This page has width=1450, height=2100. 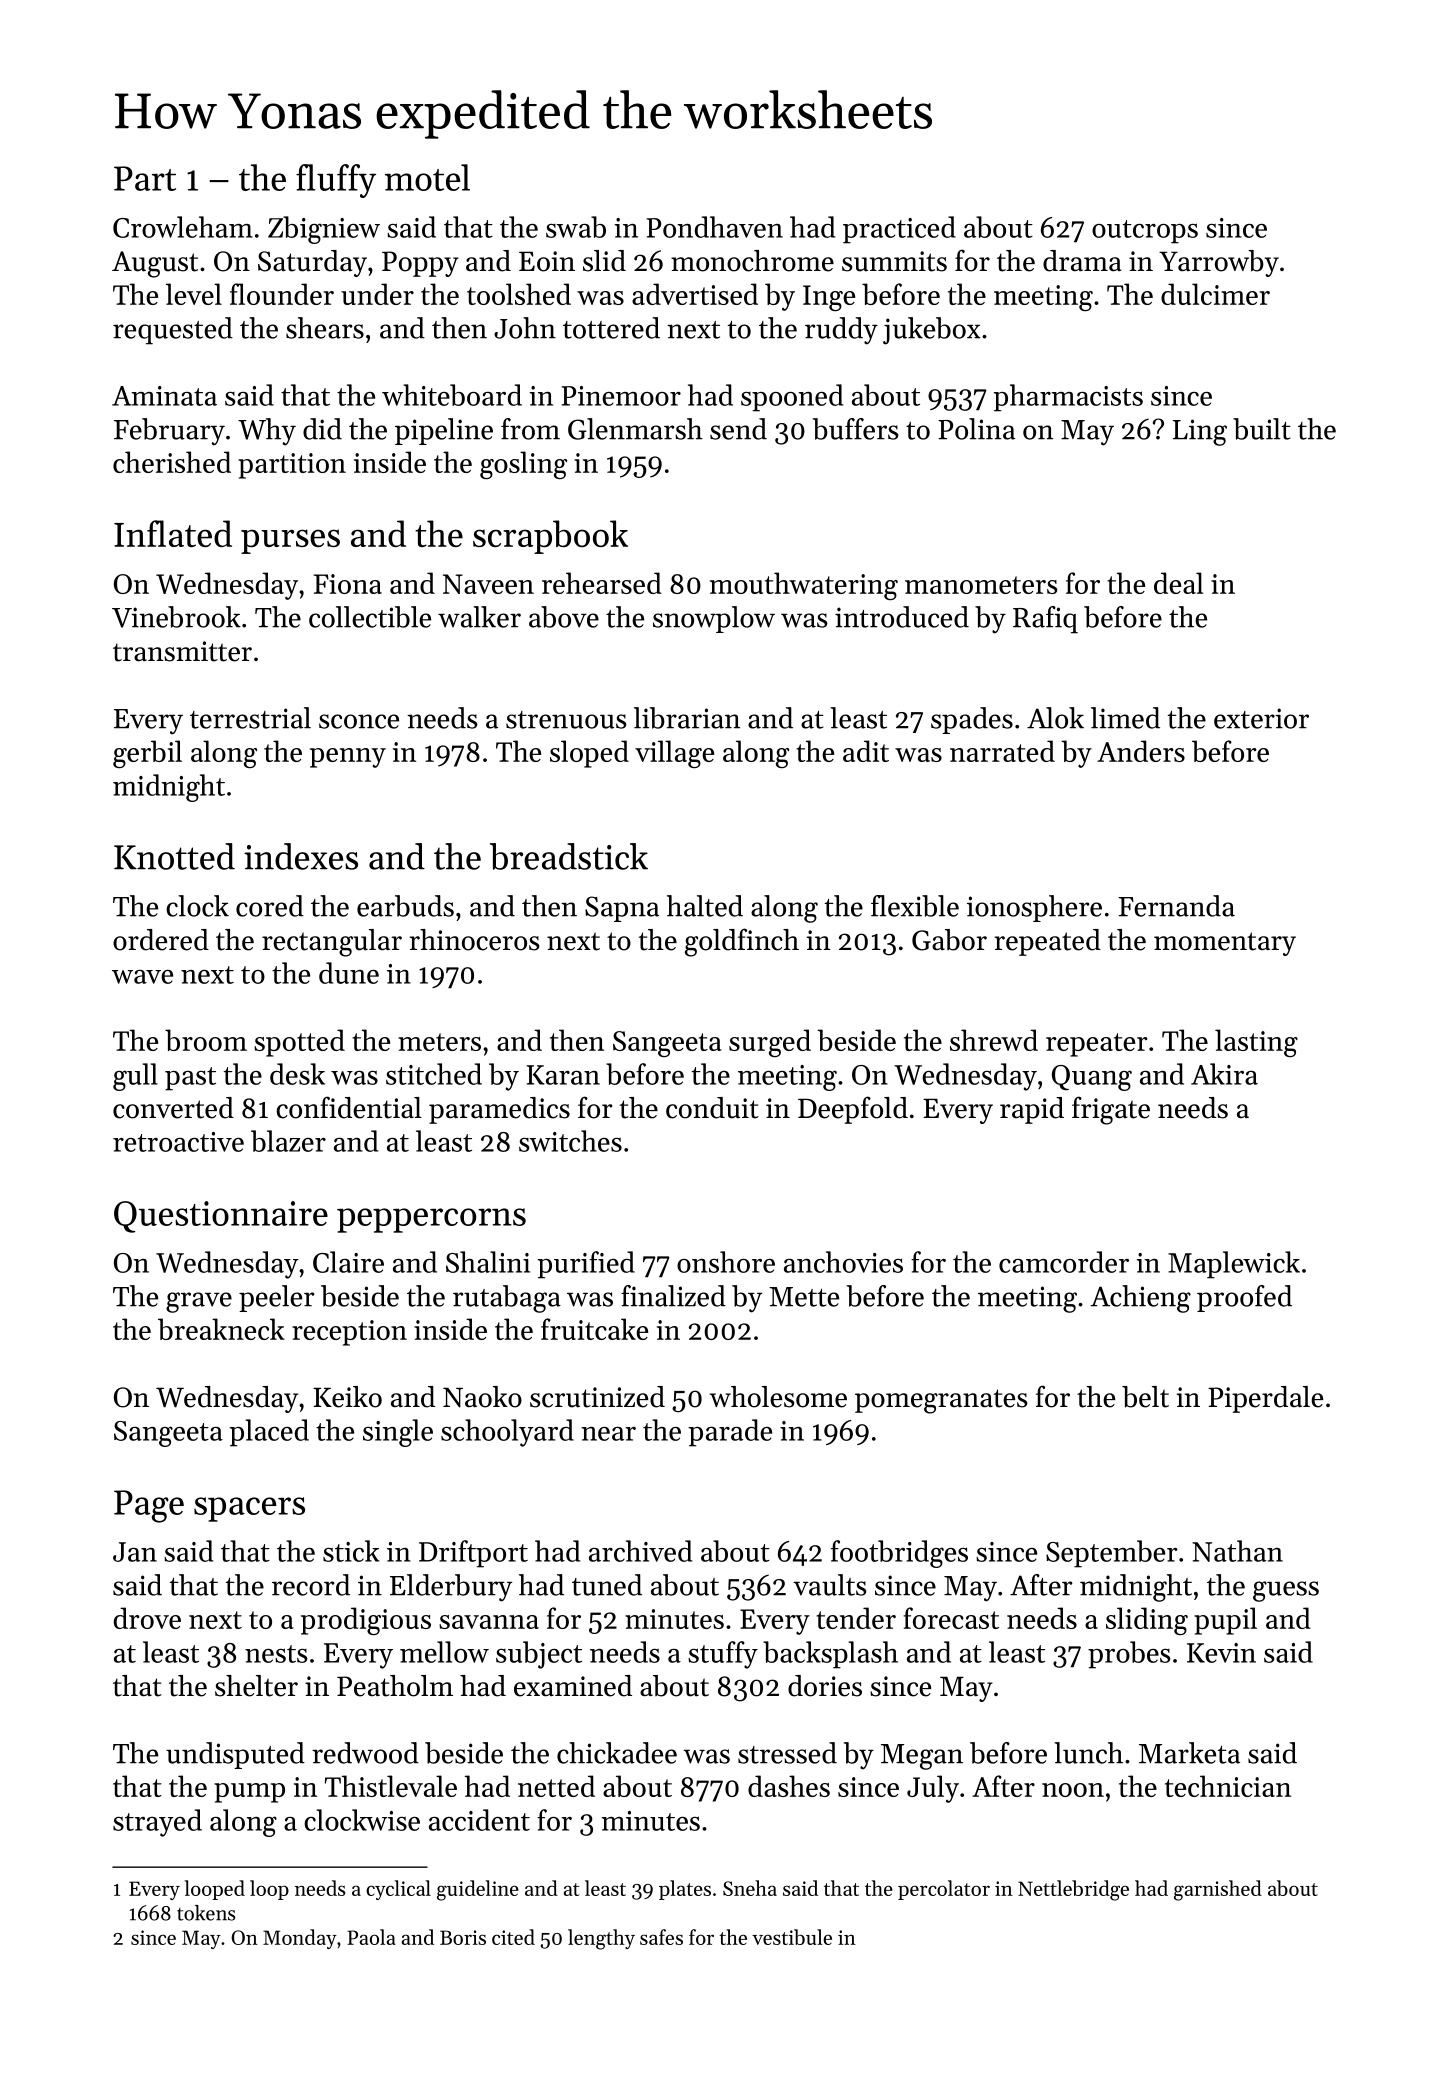 What do you see at coordinates (573, 1686) in the page?
I see `examined` at bounding box center [573, 1686].
